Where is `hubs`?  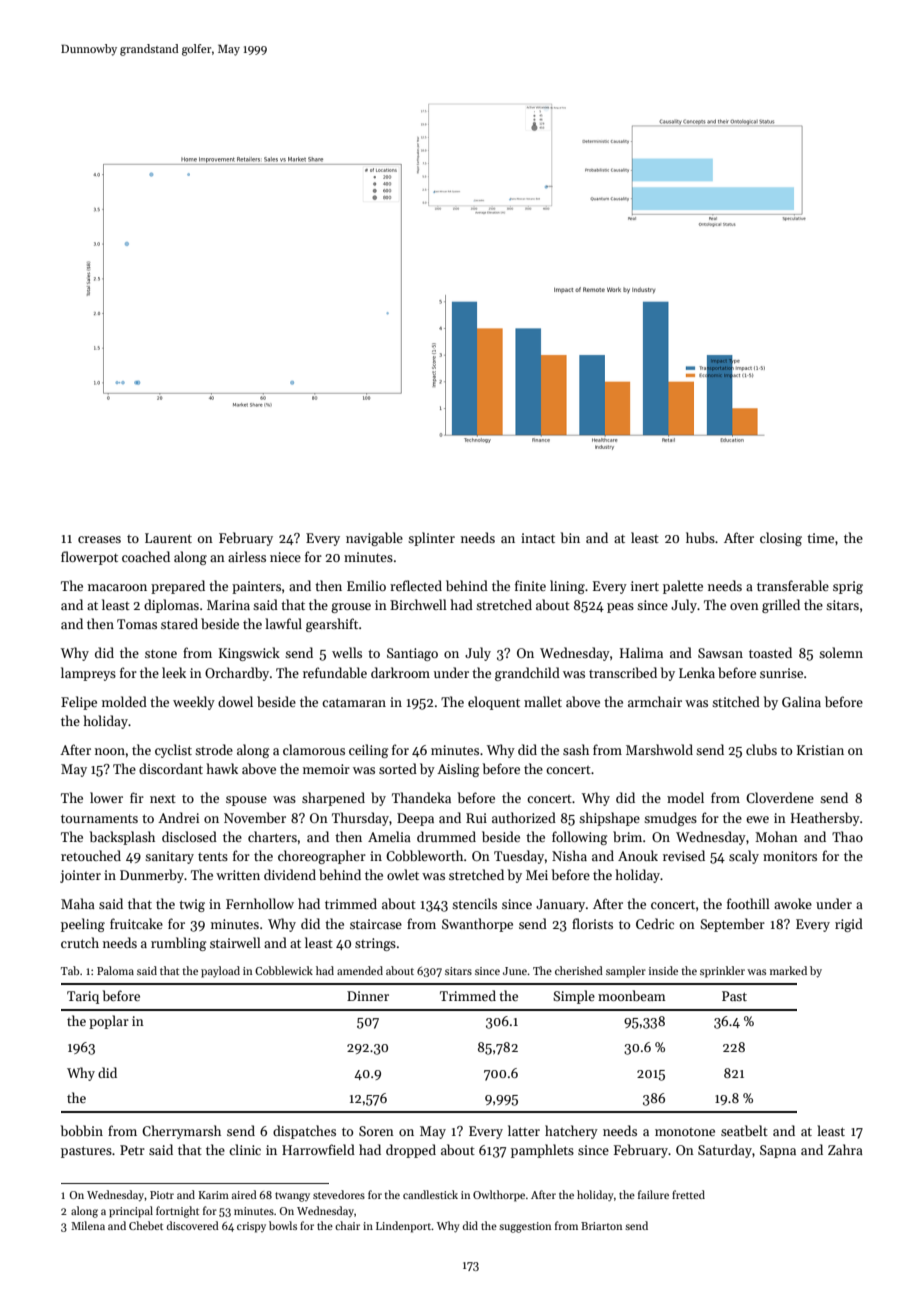 hubs is located at coordinates (700, 537).
